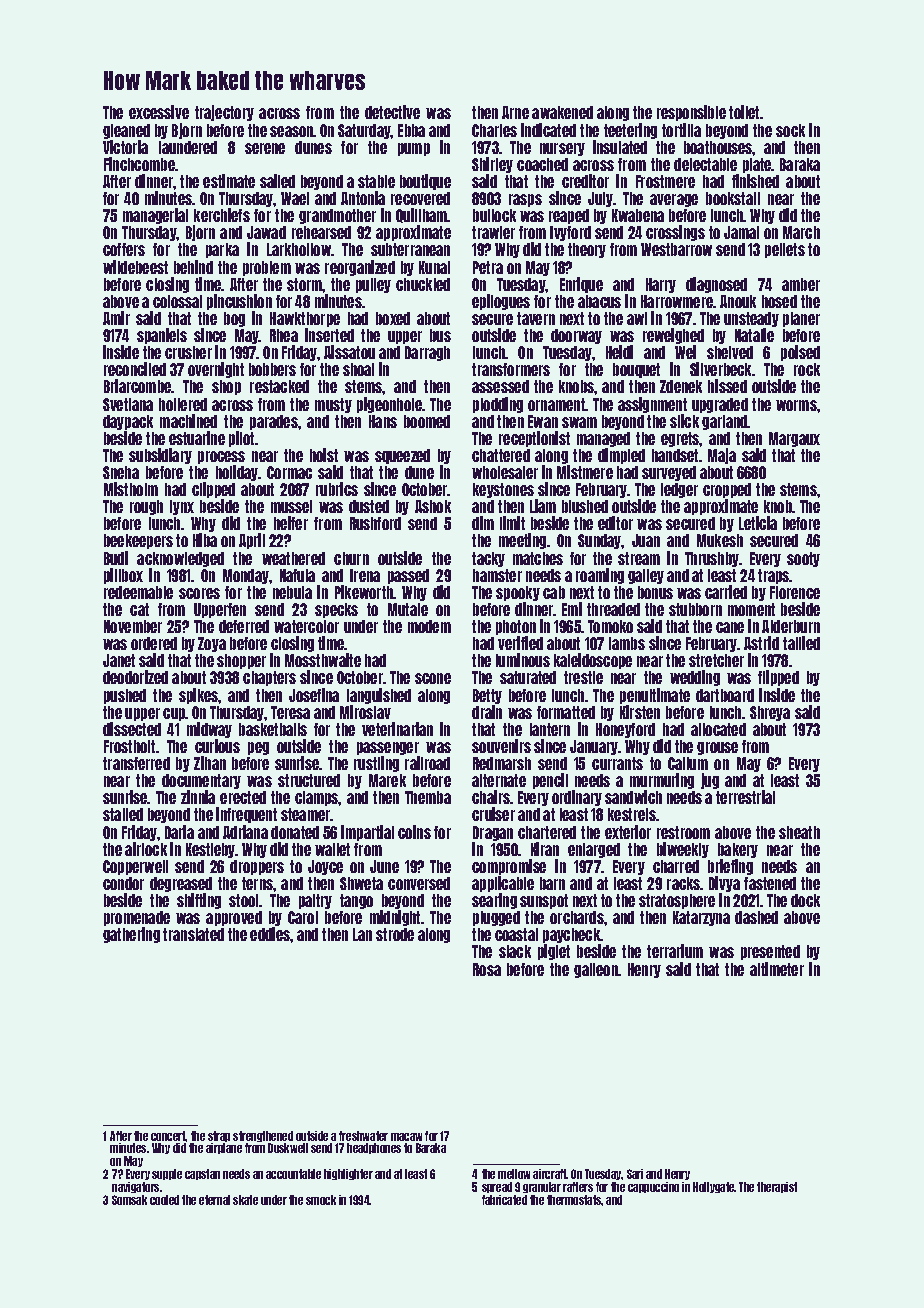 The height and width of the image is (1308, 924). Describe the element at coordinates (536, 318) in the image. I see `tavern` at that location.
